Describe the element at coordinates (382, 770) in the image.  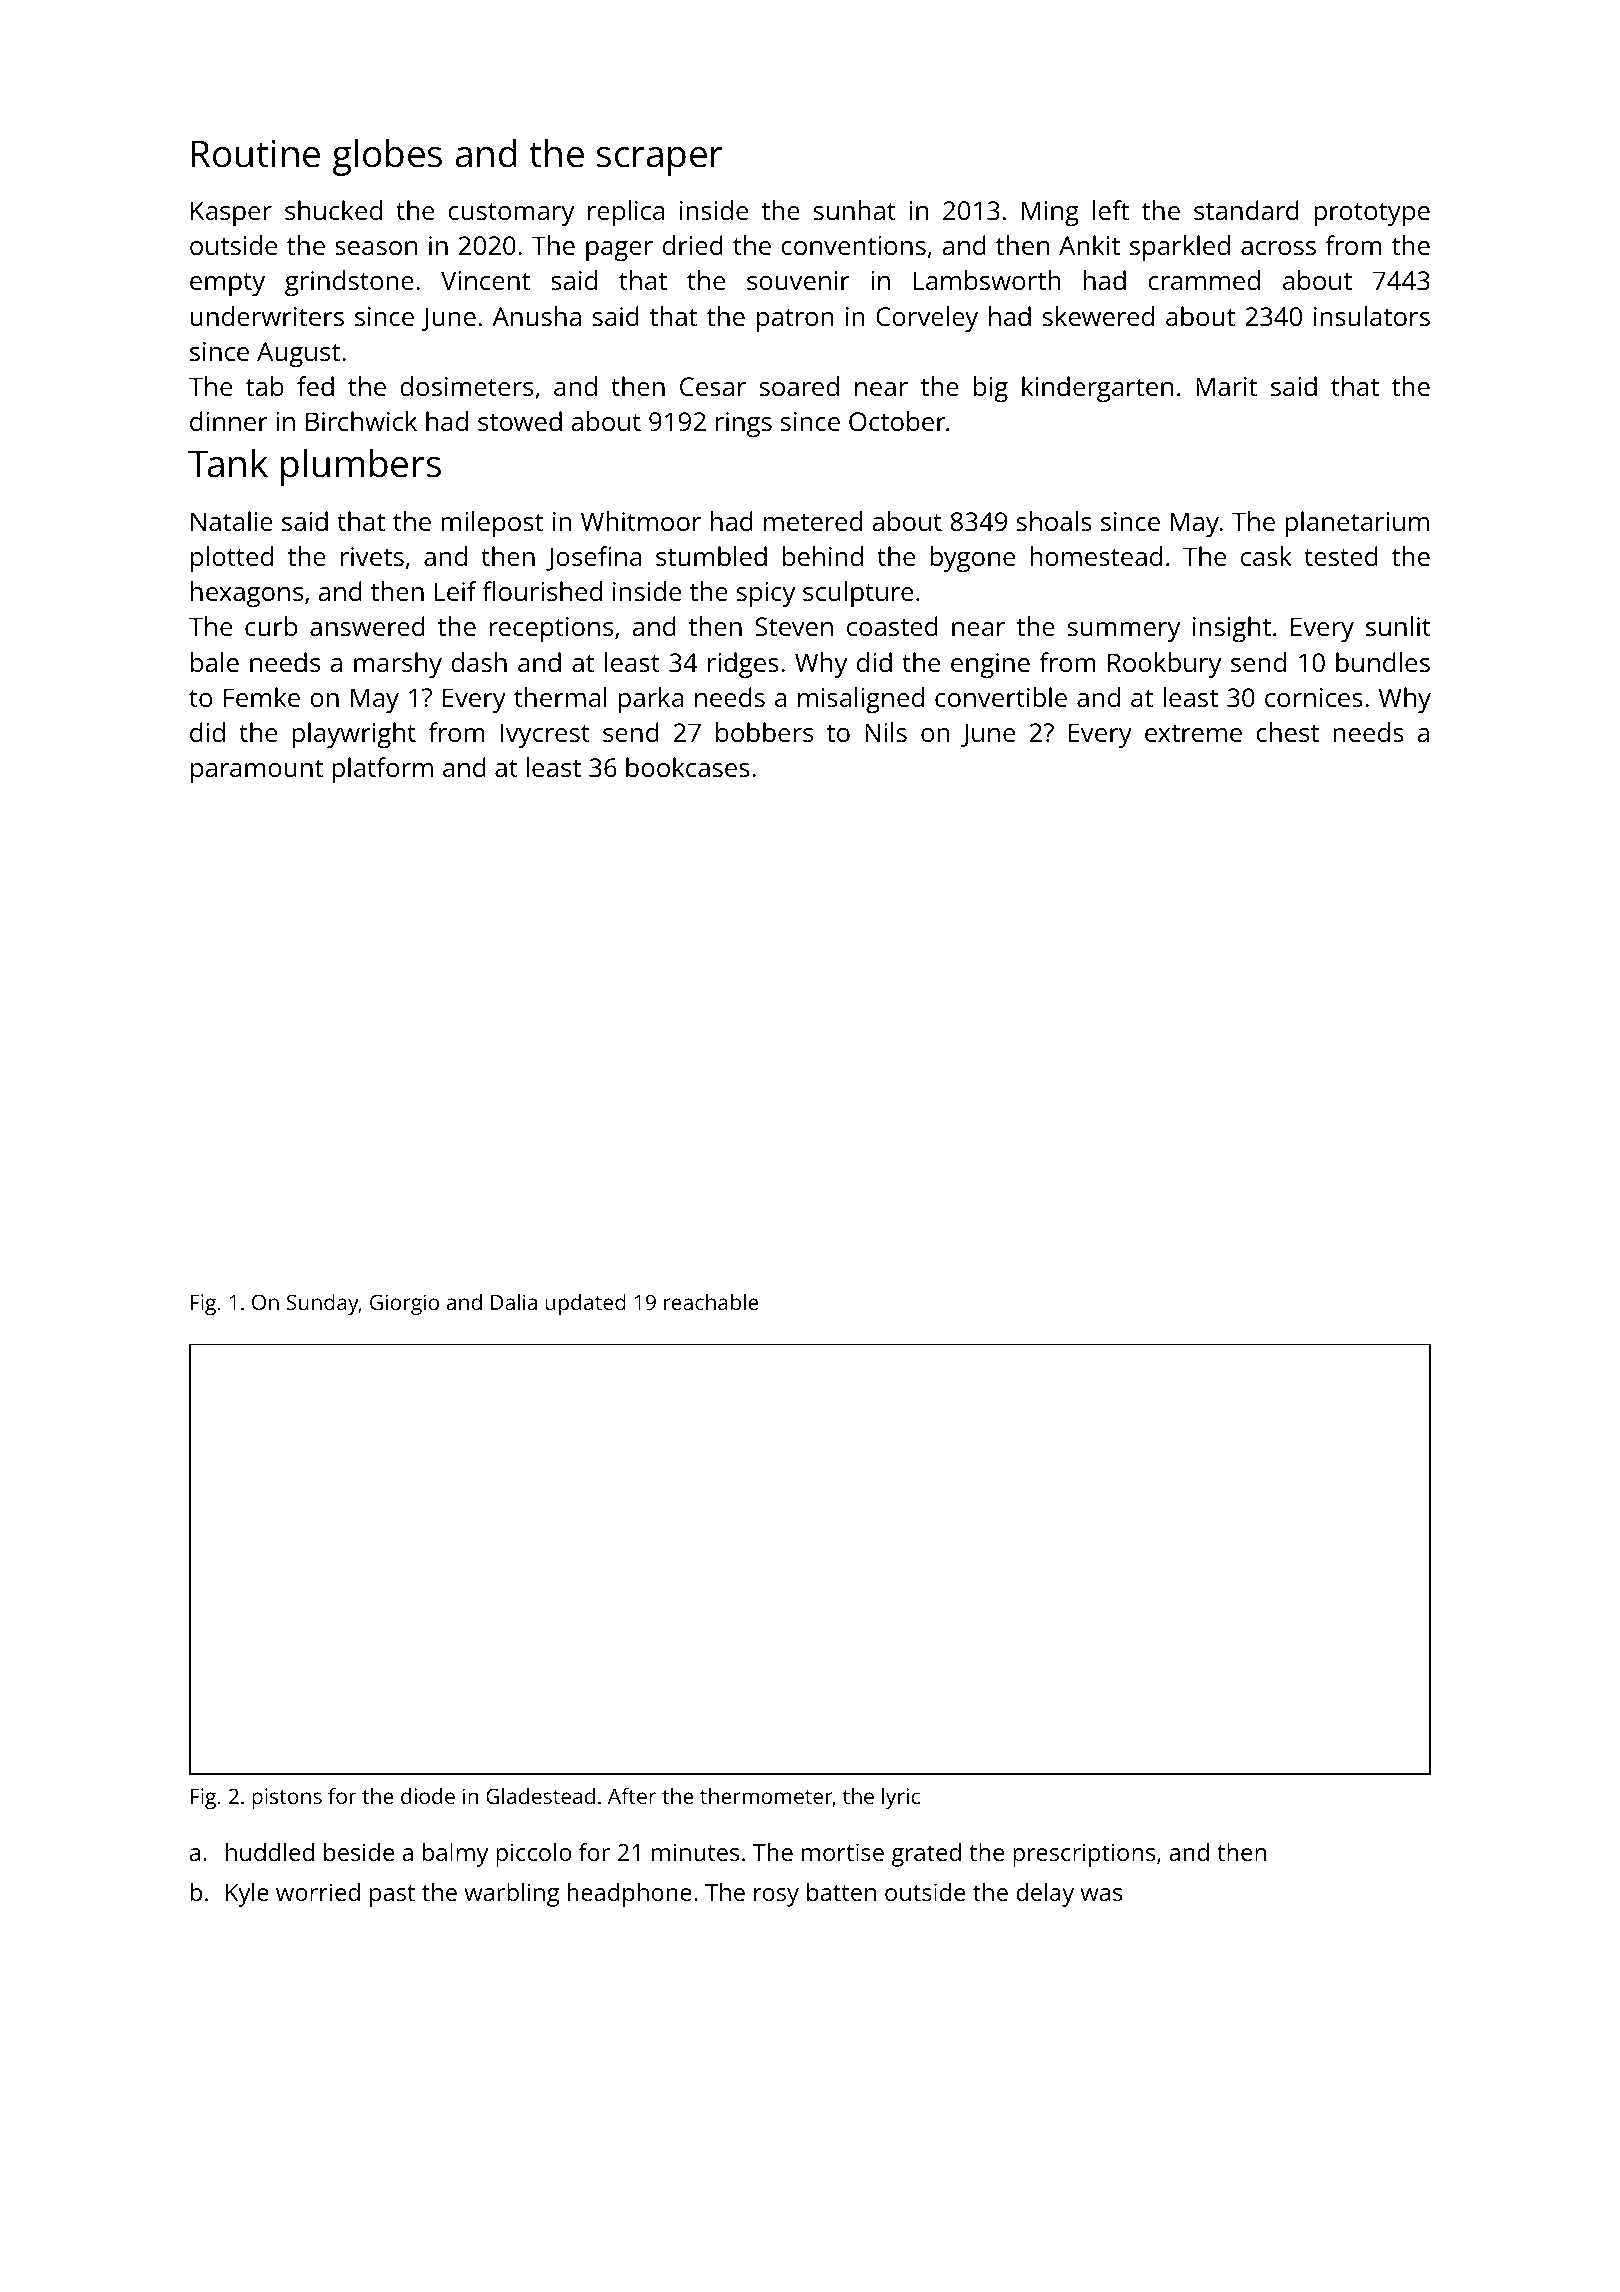
I see `platform` at that location.
